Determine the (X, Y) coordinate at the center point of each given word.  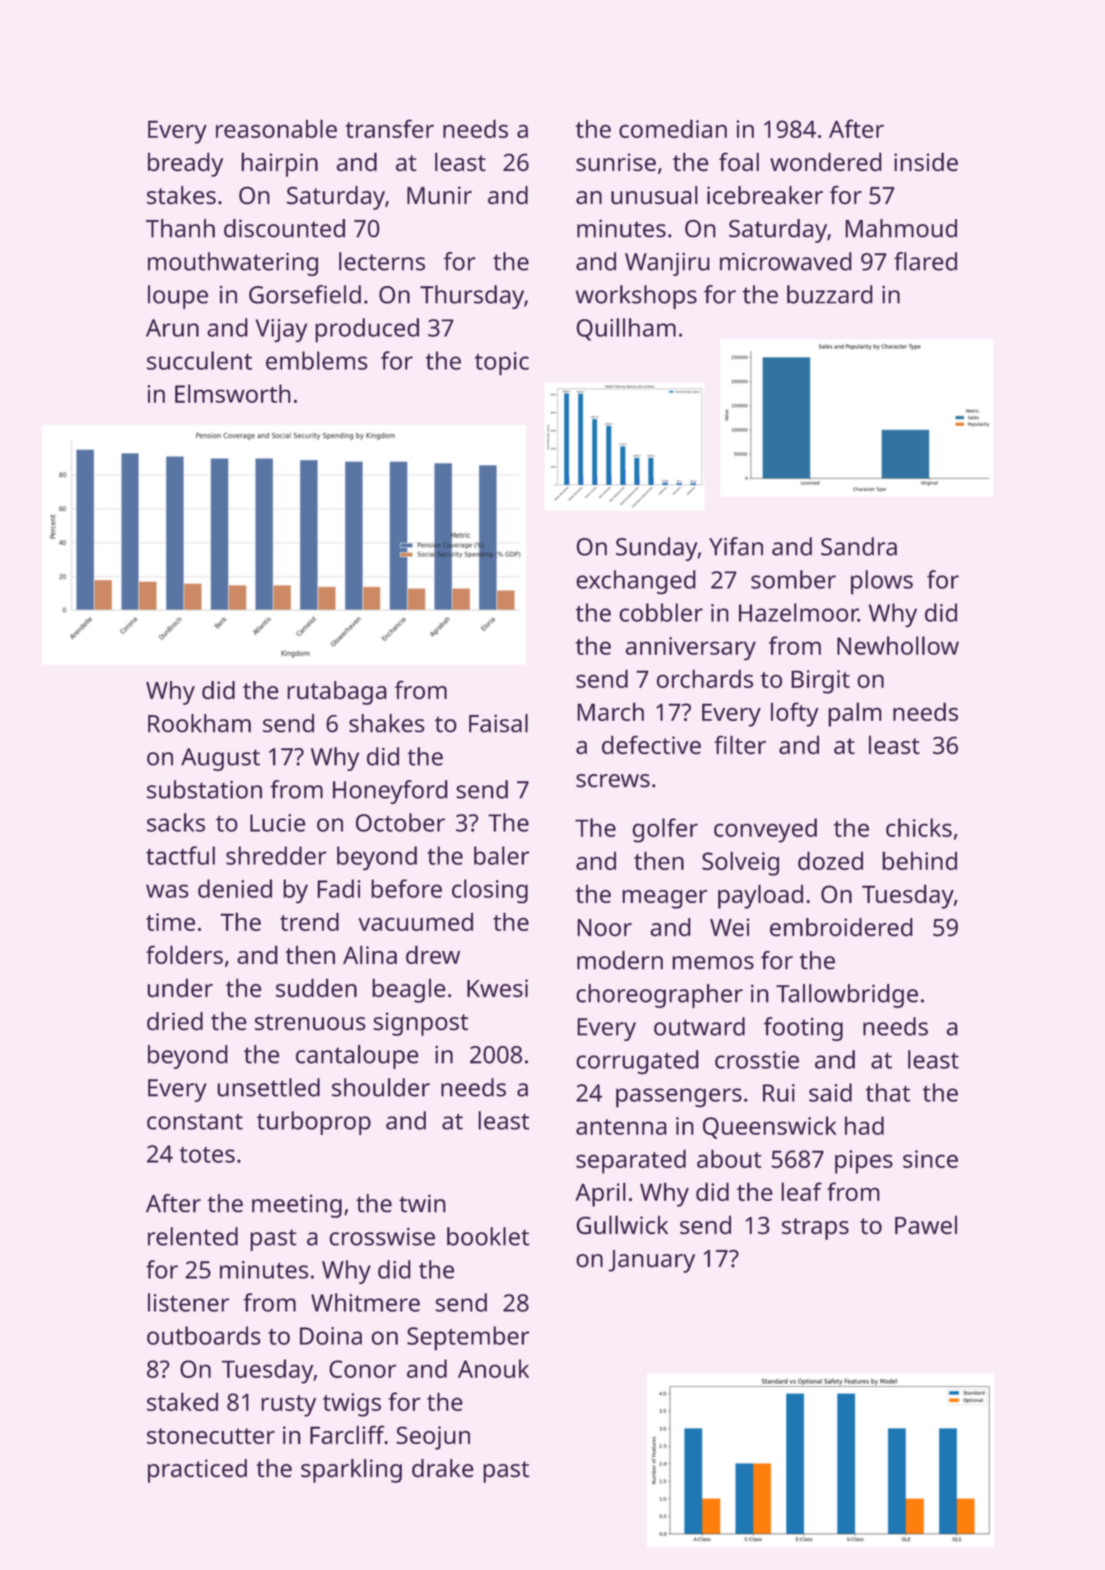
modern (620, 960)
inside (926, 162)
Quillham (626, 329)
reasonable (276, 128)
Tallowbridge (847, 996)
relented (193, 1236)
